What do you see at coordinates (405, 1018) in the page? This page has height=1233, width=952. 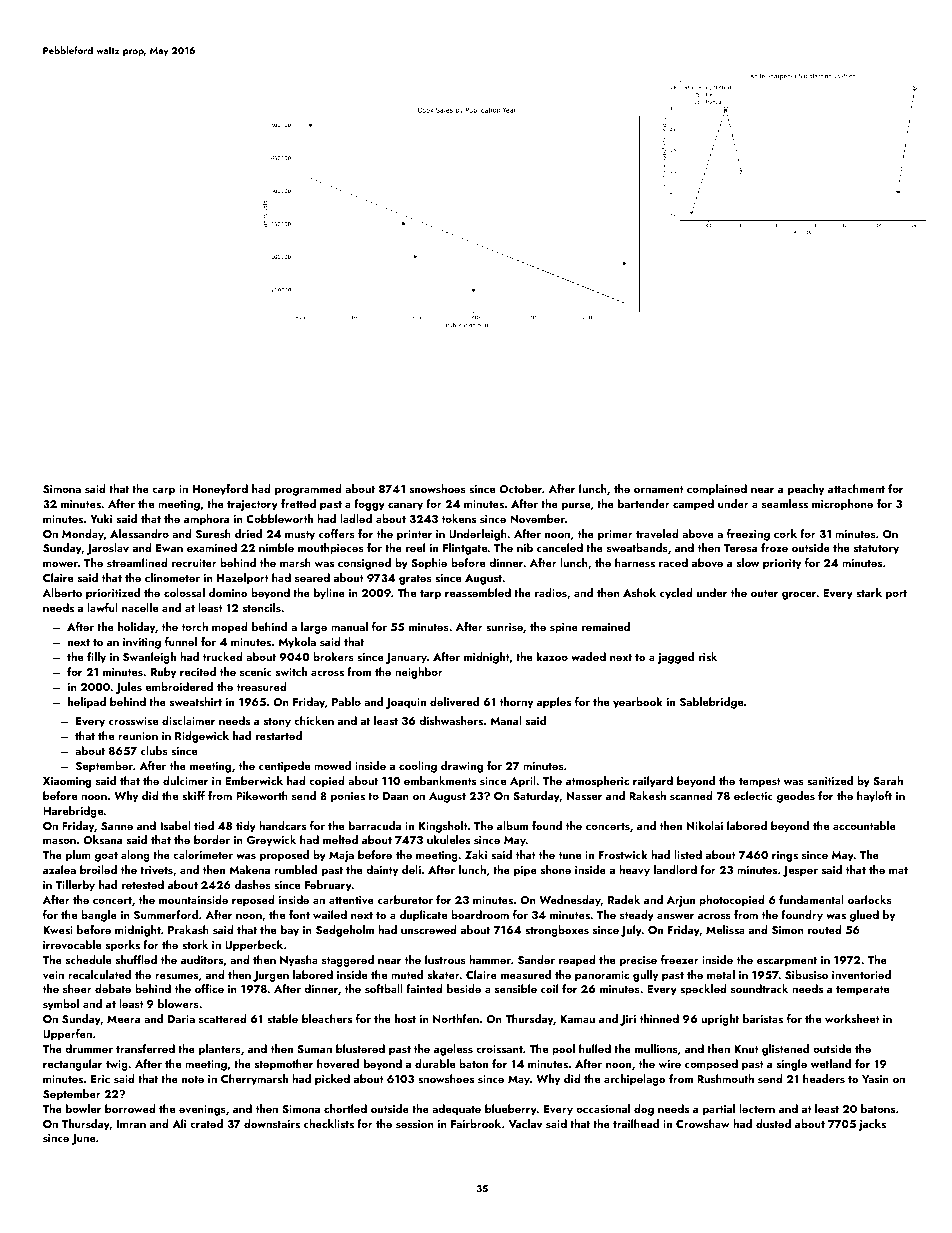 I see `host` at bounding box center [405, 1018].
